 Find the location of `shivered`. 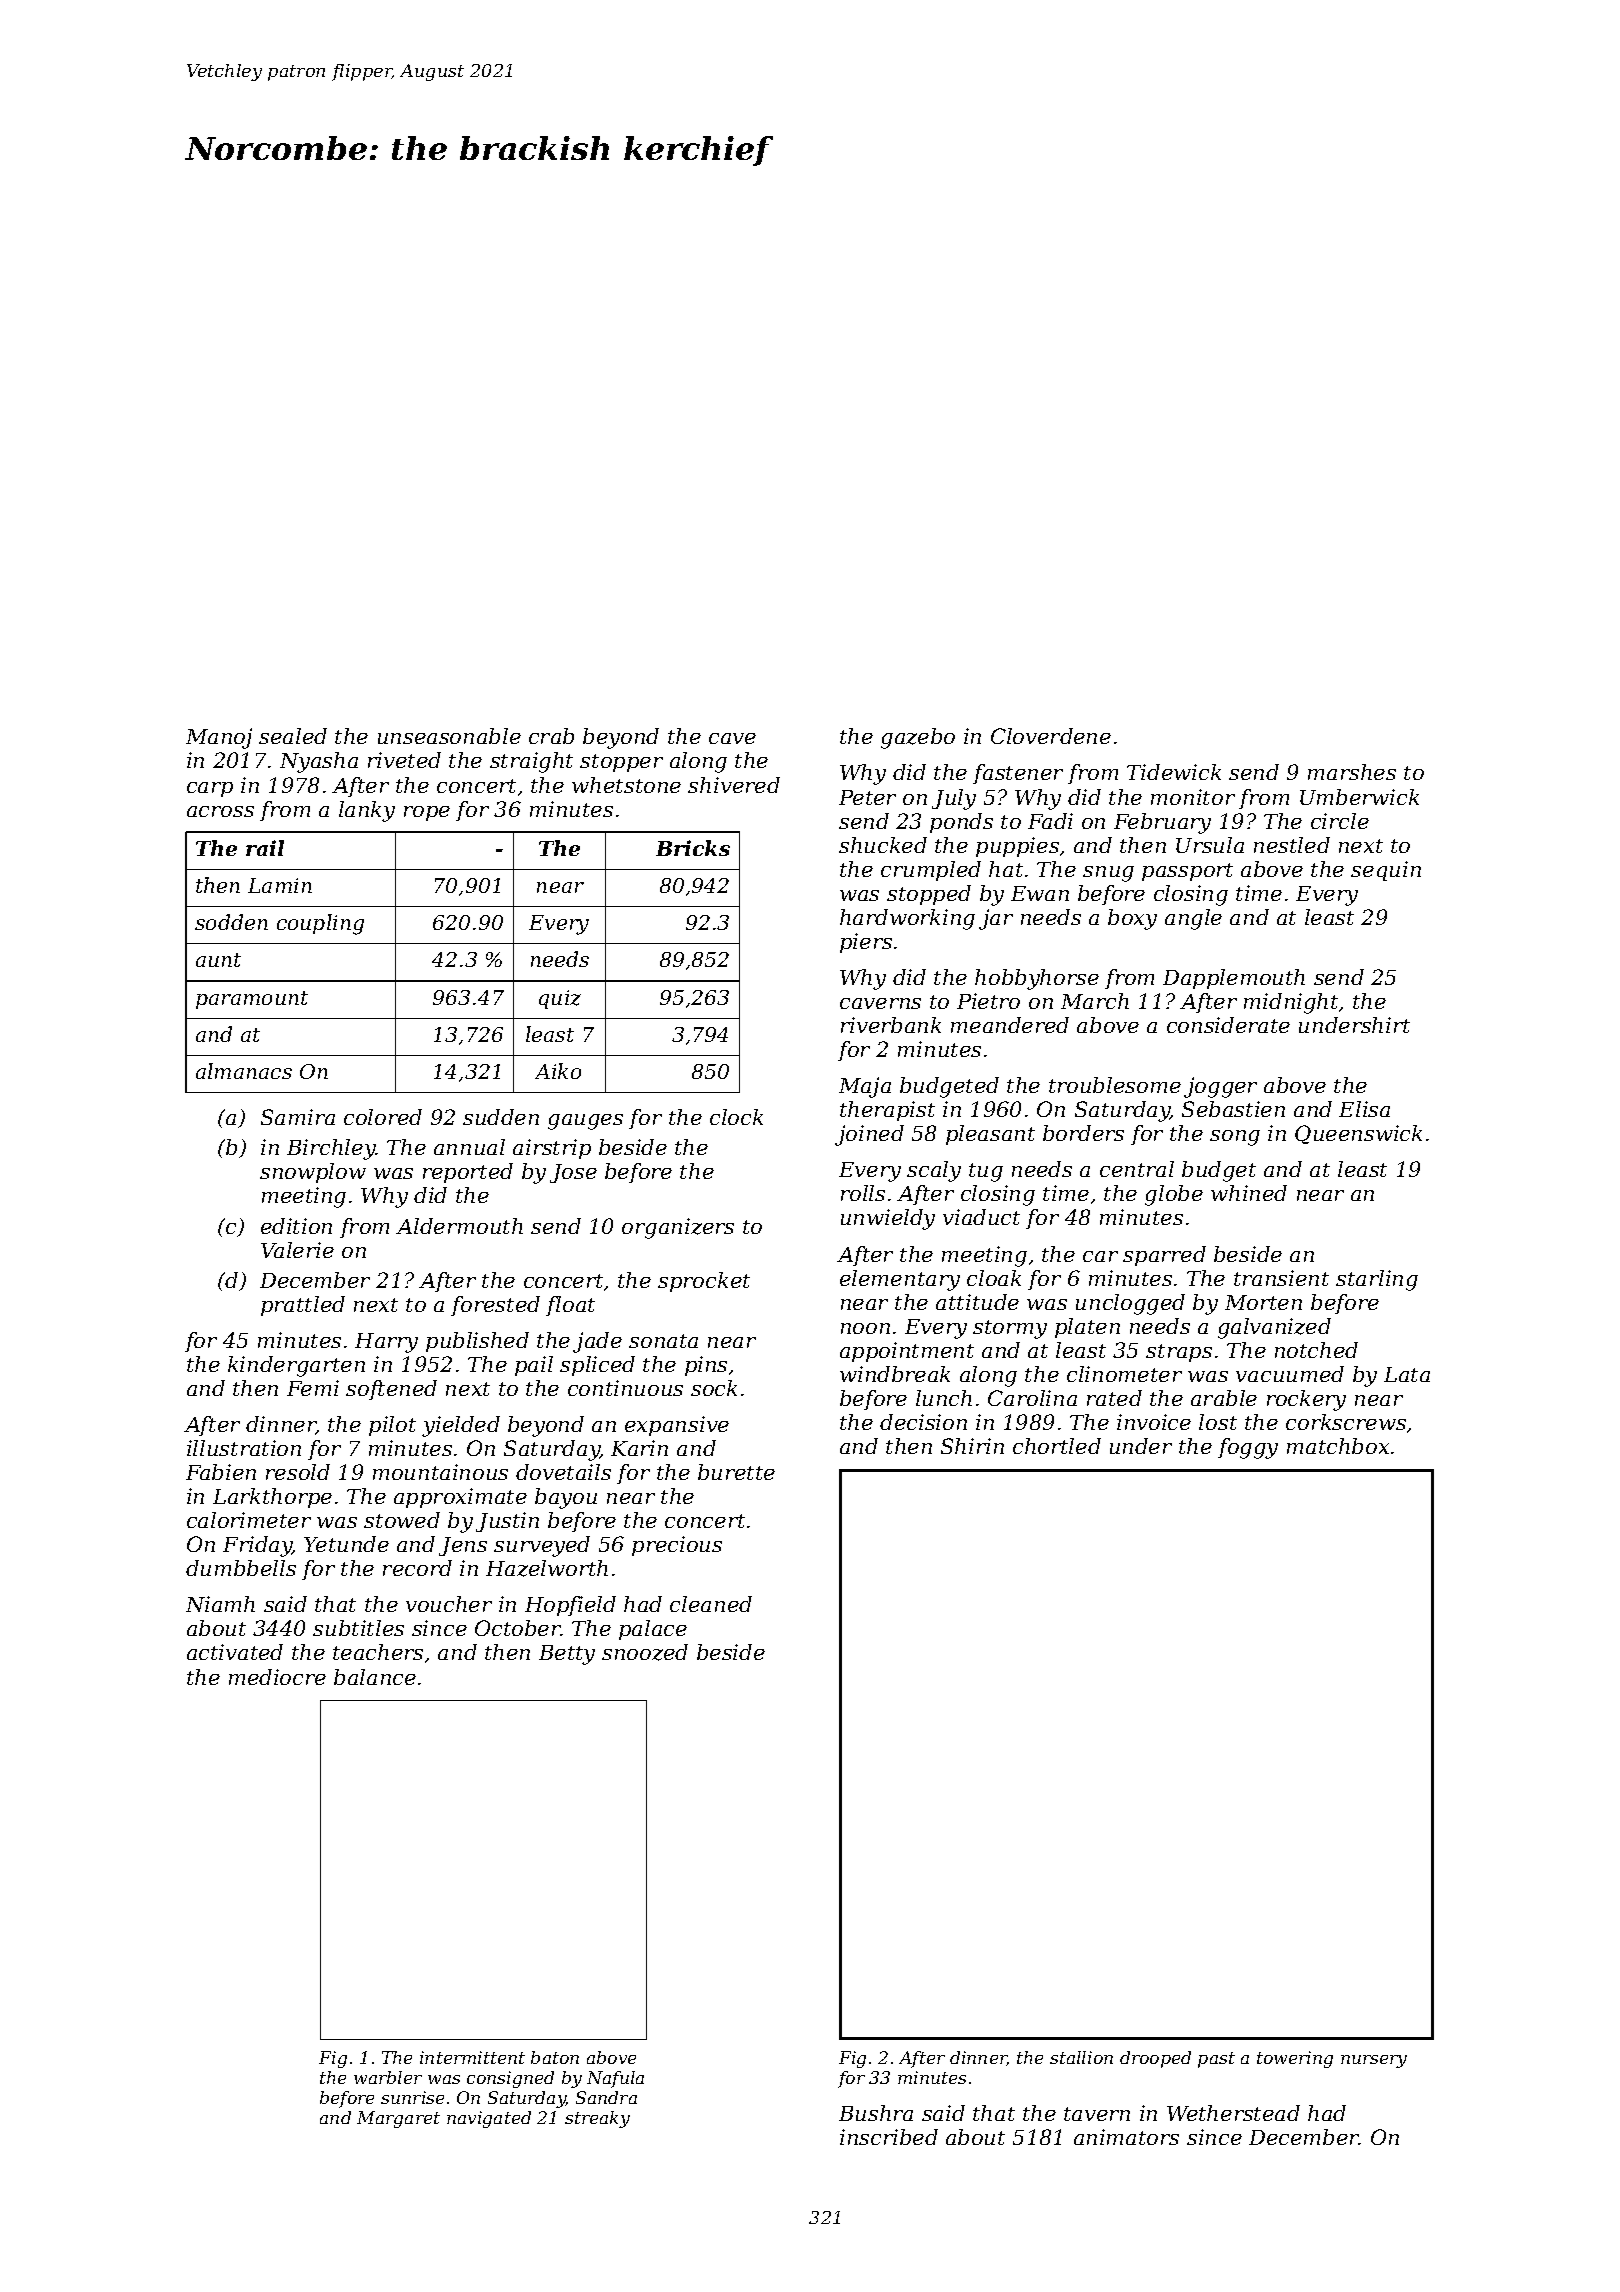

shivered is located at coordinates (734, 785).
